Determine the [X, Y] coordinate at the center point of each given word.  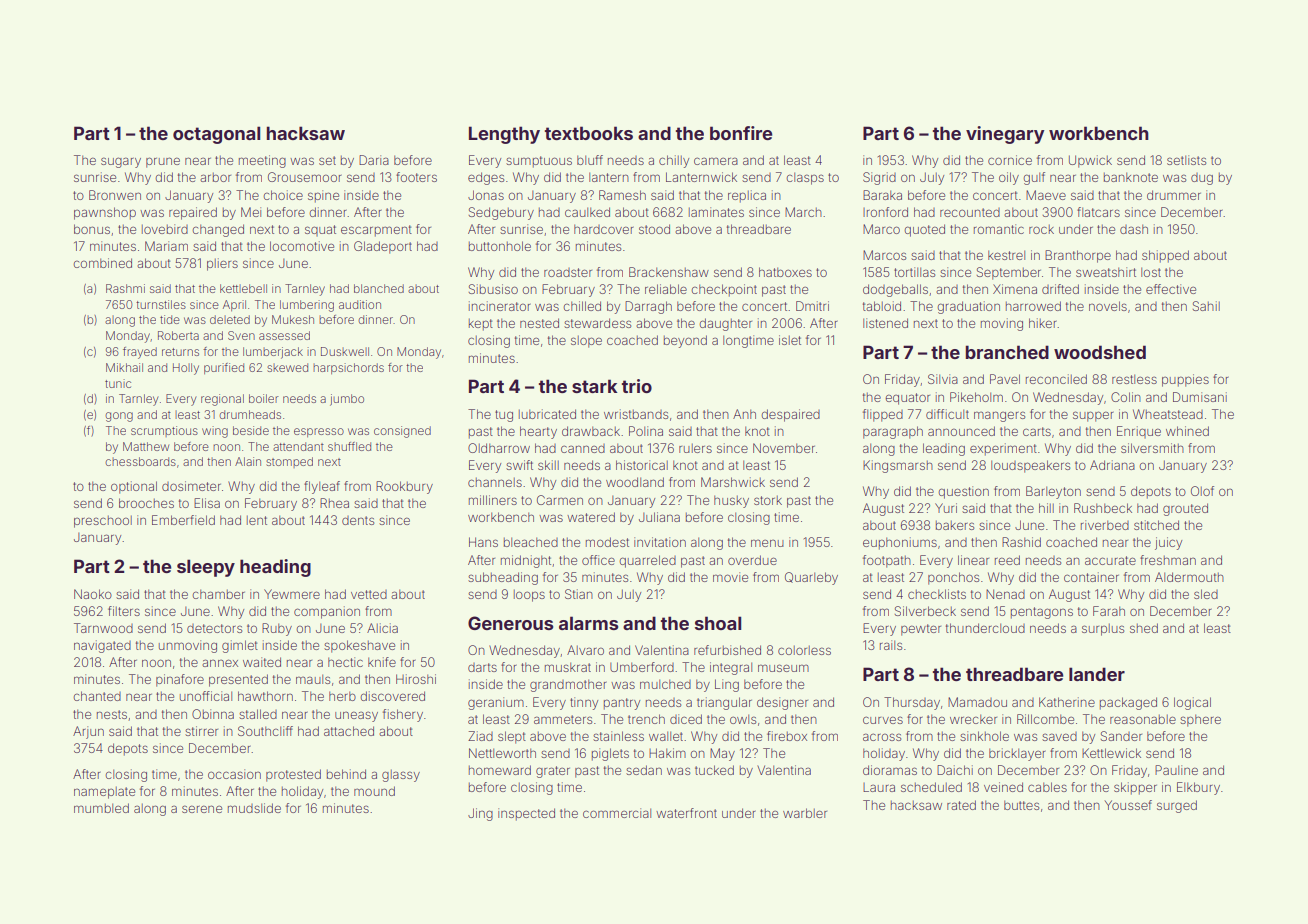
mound [374, 791]
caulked [587, 212]
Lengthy [504, 135]
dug [1202, 179]
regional [222, 400]
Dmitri [812, 306]
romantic [999, 229]
